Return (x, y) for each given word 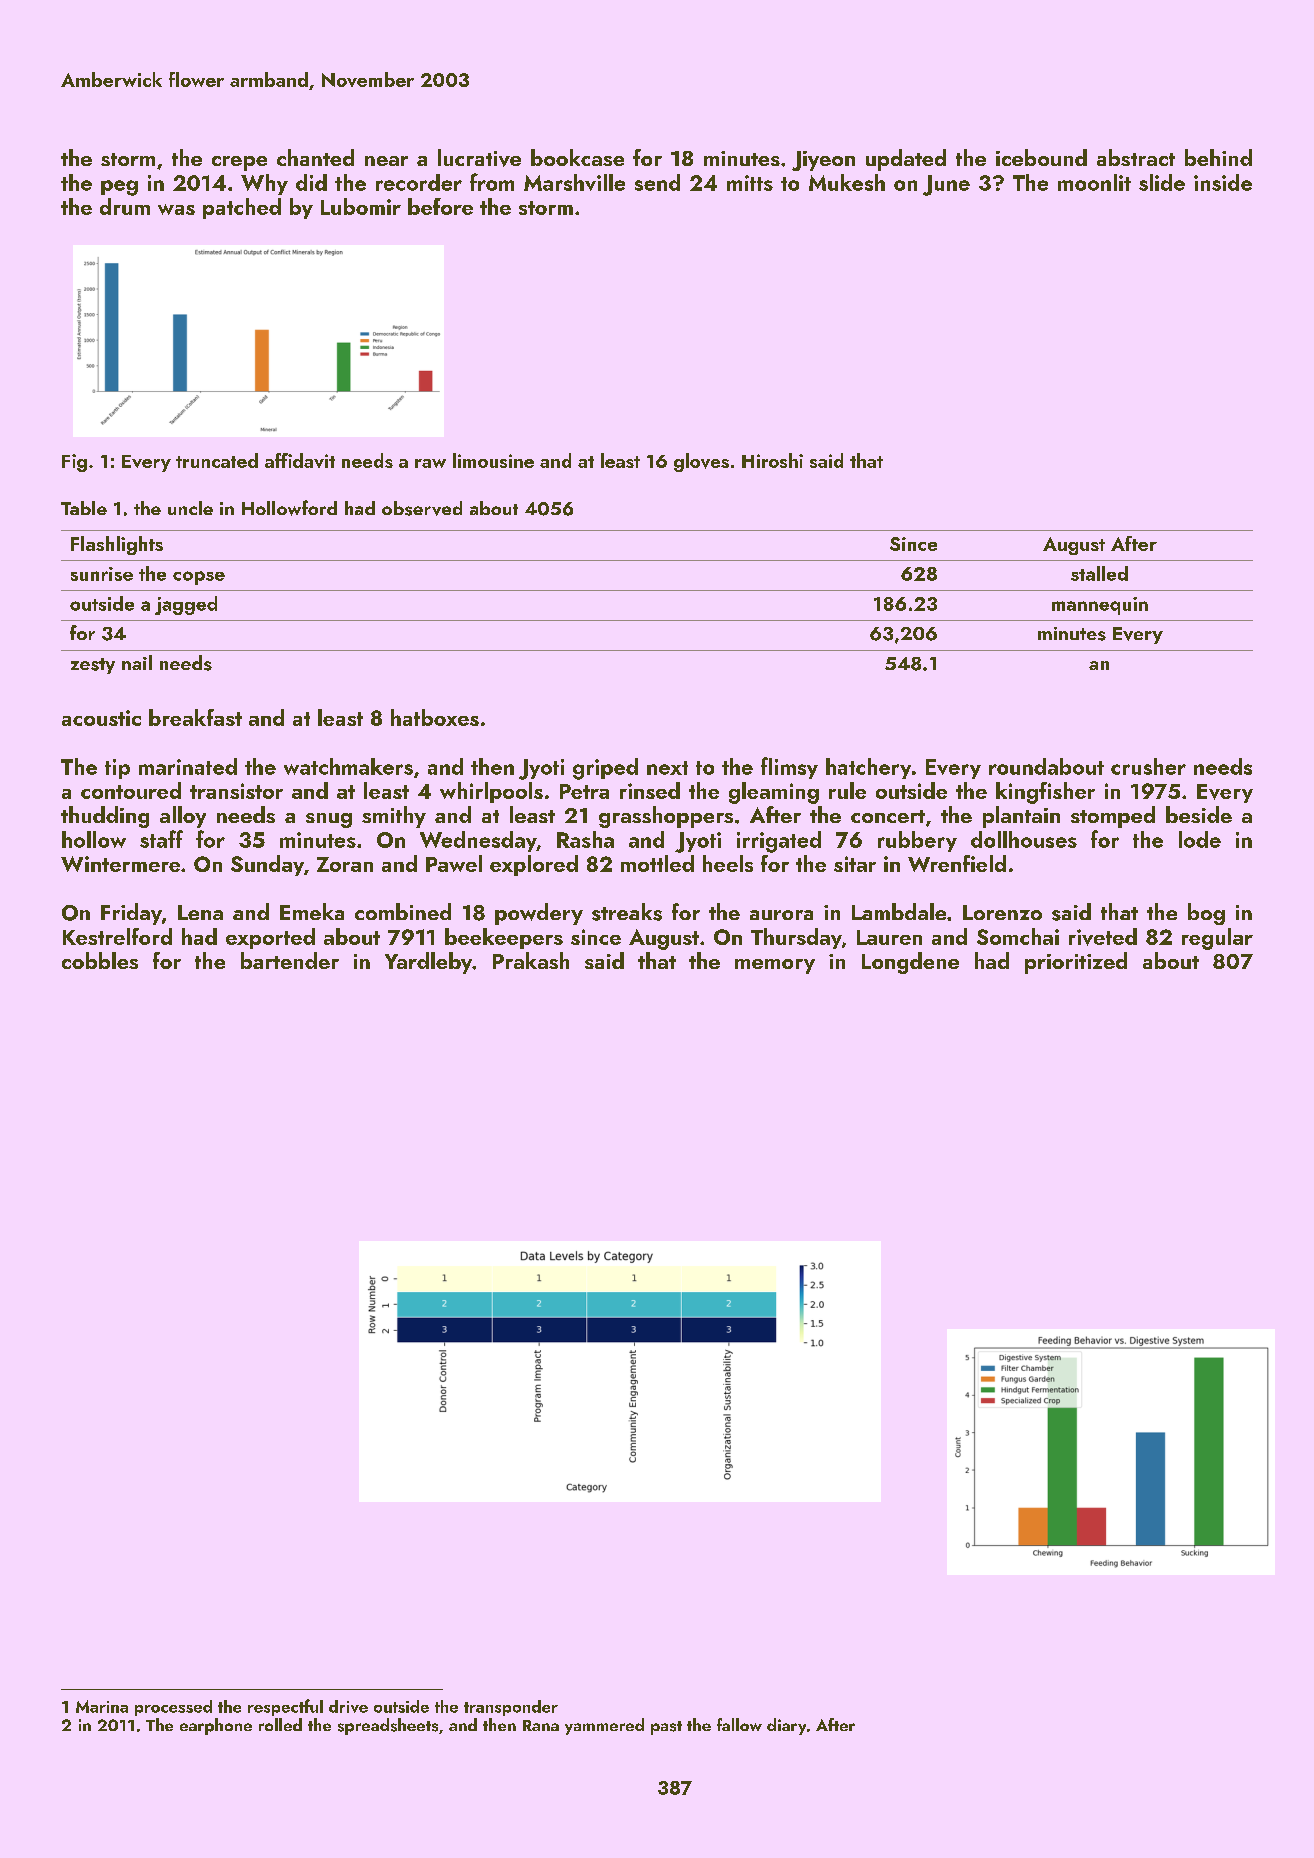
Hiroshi (772, 460)
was (176, 209)
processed (173, 1708)
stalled (1099, 573)
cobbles (100, 960)
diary (786, 1726)
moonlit (1094, 182)
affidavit (300, 460)
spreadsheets (388, 1726)
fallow (739, 1724)
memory (775, 966)
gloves (701, 462)
